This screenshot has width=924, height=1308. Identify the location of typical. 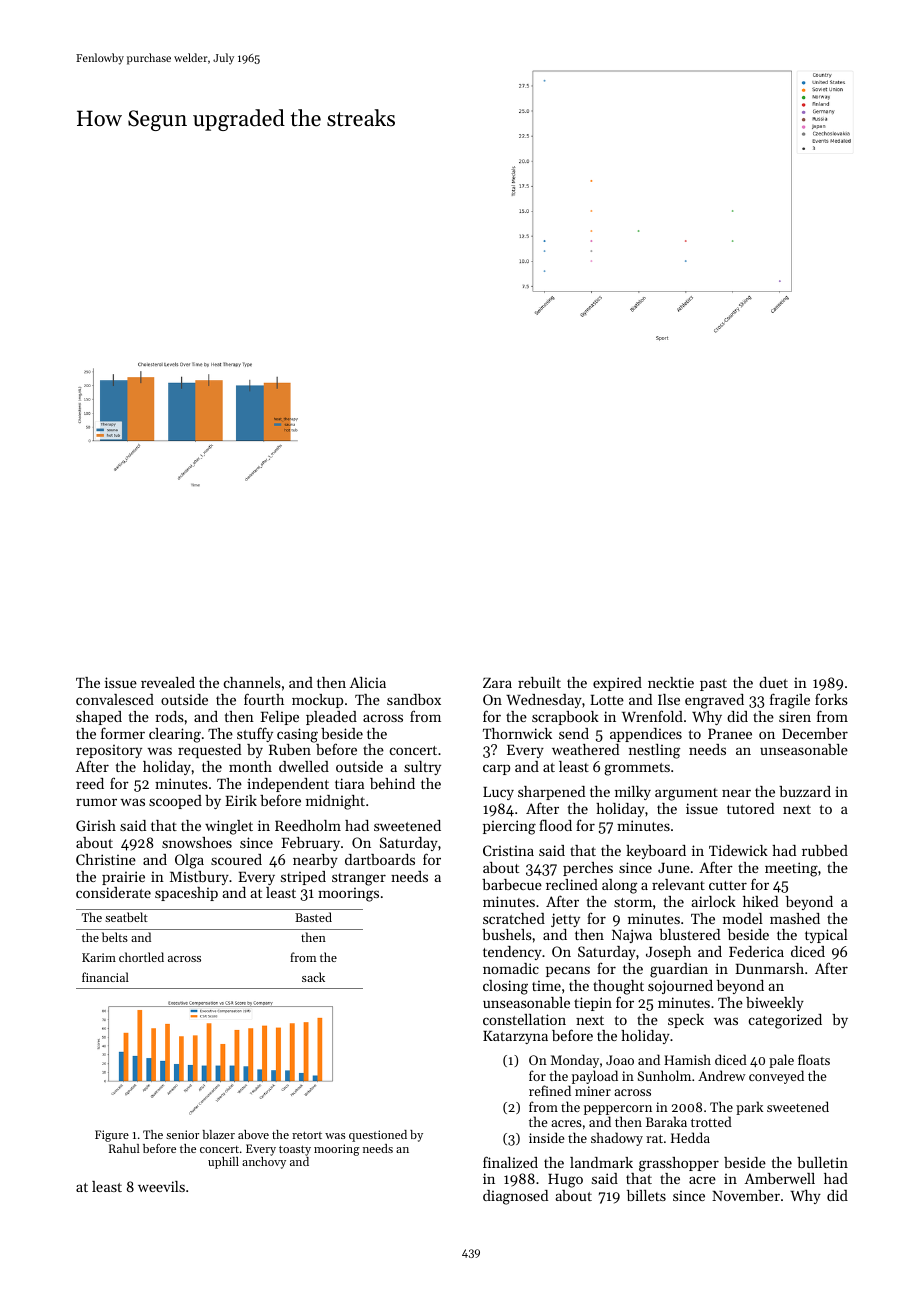
(826, 936).
